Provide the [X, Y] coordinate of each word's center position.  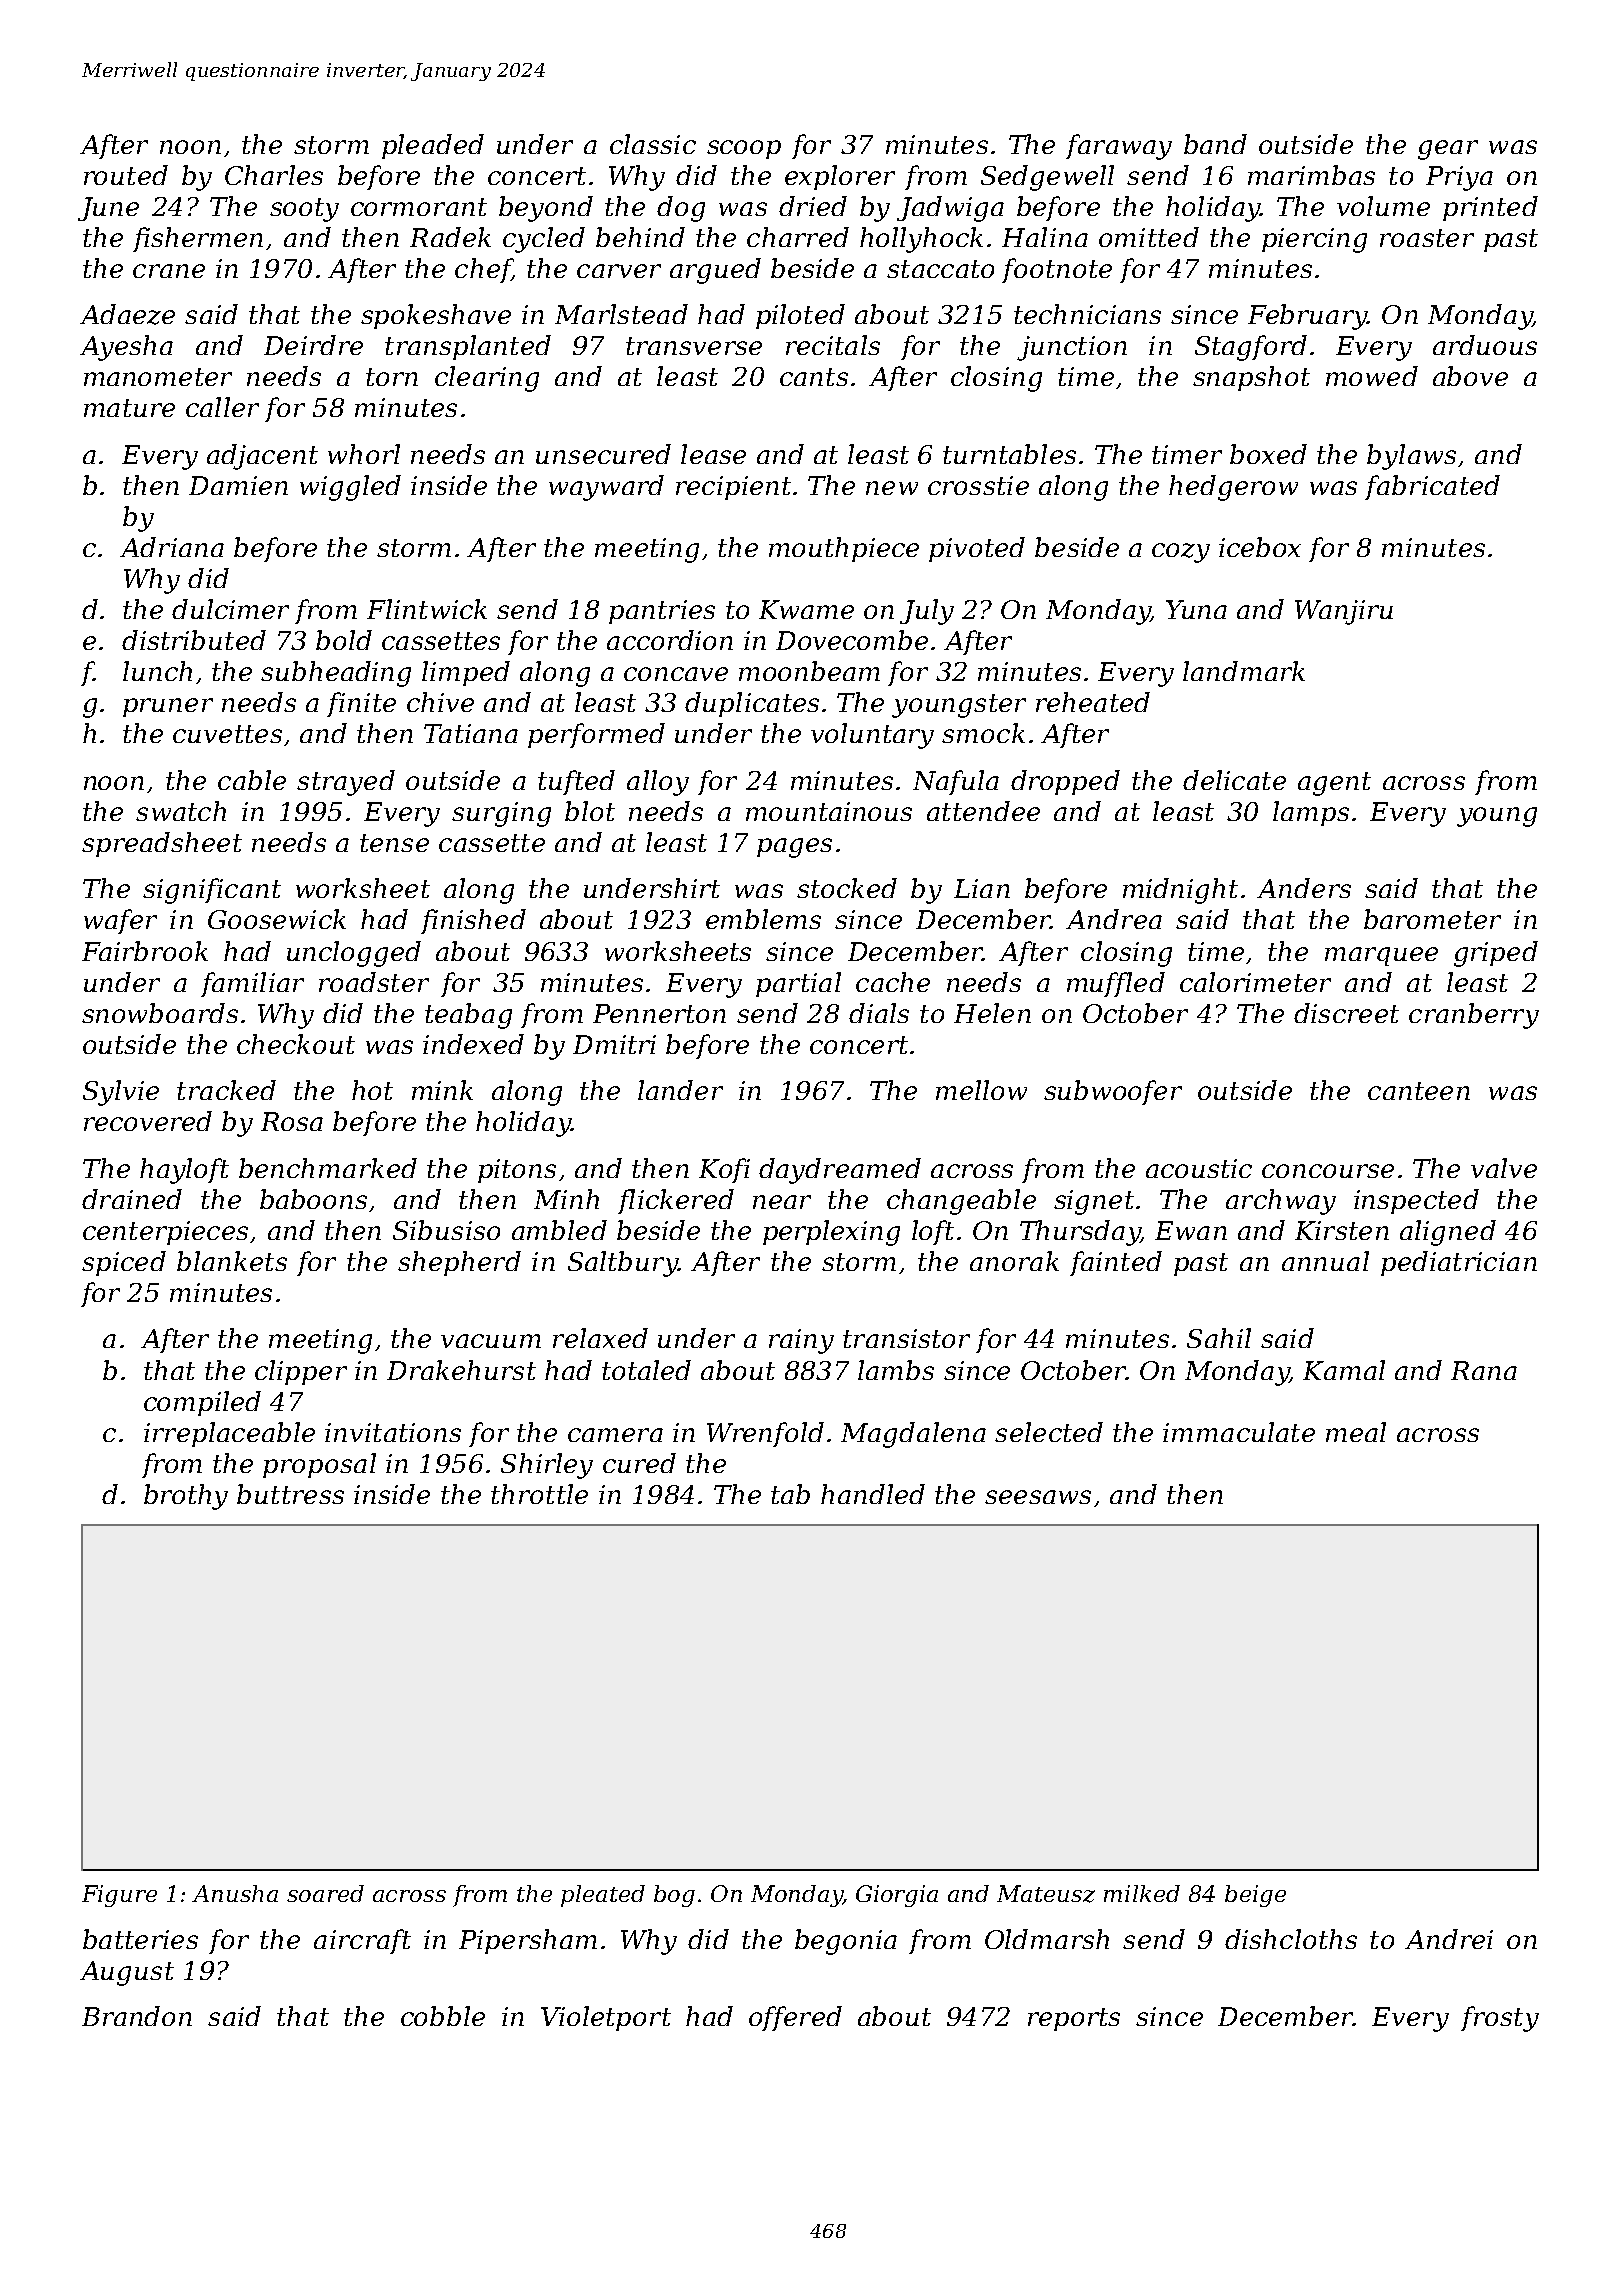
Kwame [806, 609]
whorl [364, 454]
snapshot [1251, 378]
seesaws [1038, 1497]
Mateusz [1046, 1894]
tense [394, 843]
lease [713, 454]
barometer [1432, 919]
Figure [119, 1896]
